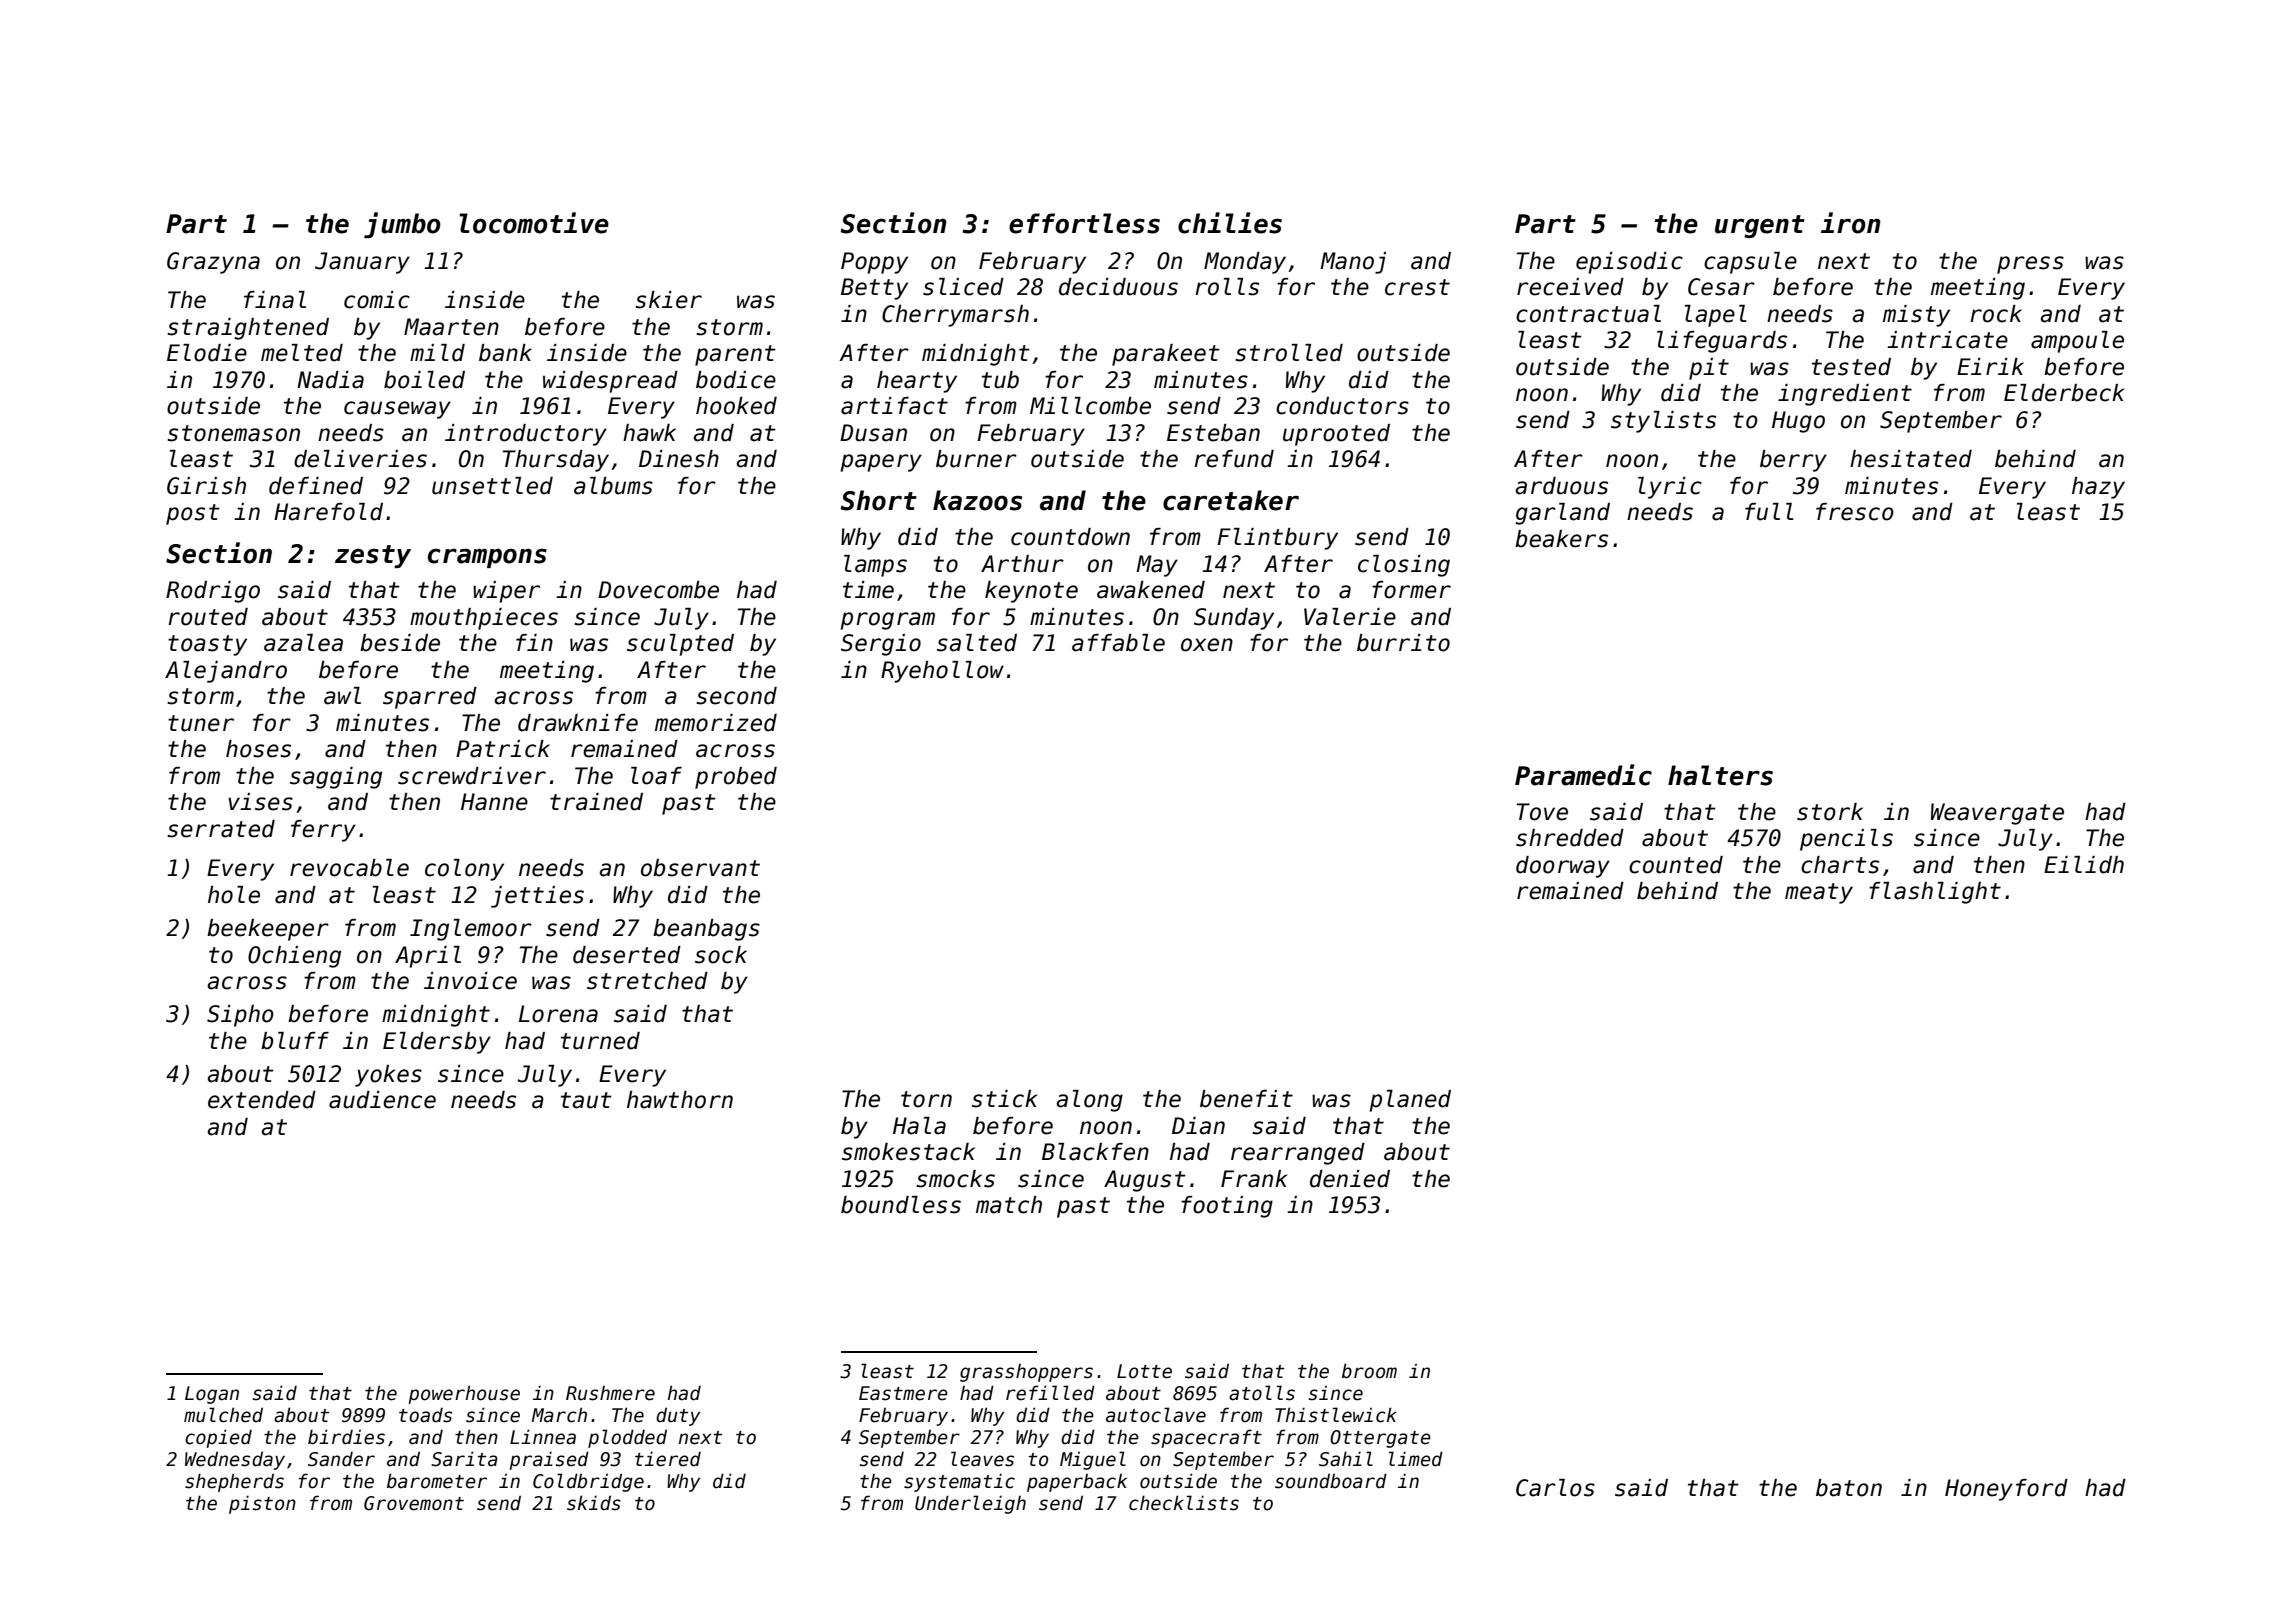 Image resolution: width=2292 pixels, height=1620 pixels. What do you see at coordinates (1851, 223) in the page?
I see `iron` at bounding box center [1851, 223].
